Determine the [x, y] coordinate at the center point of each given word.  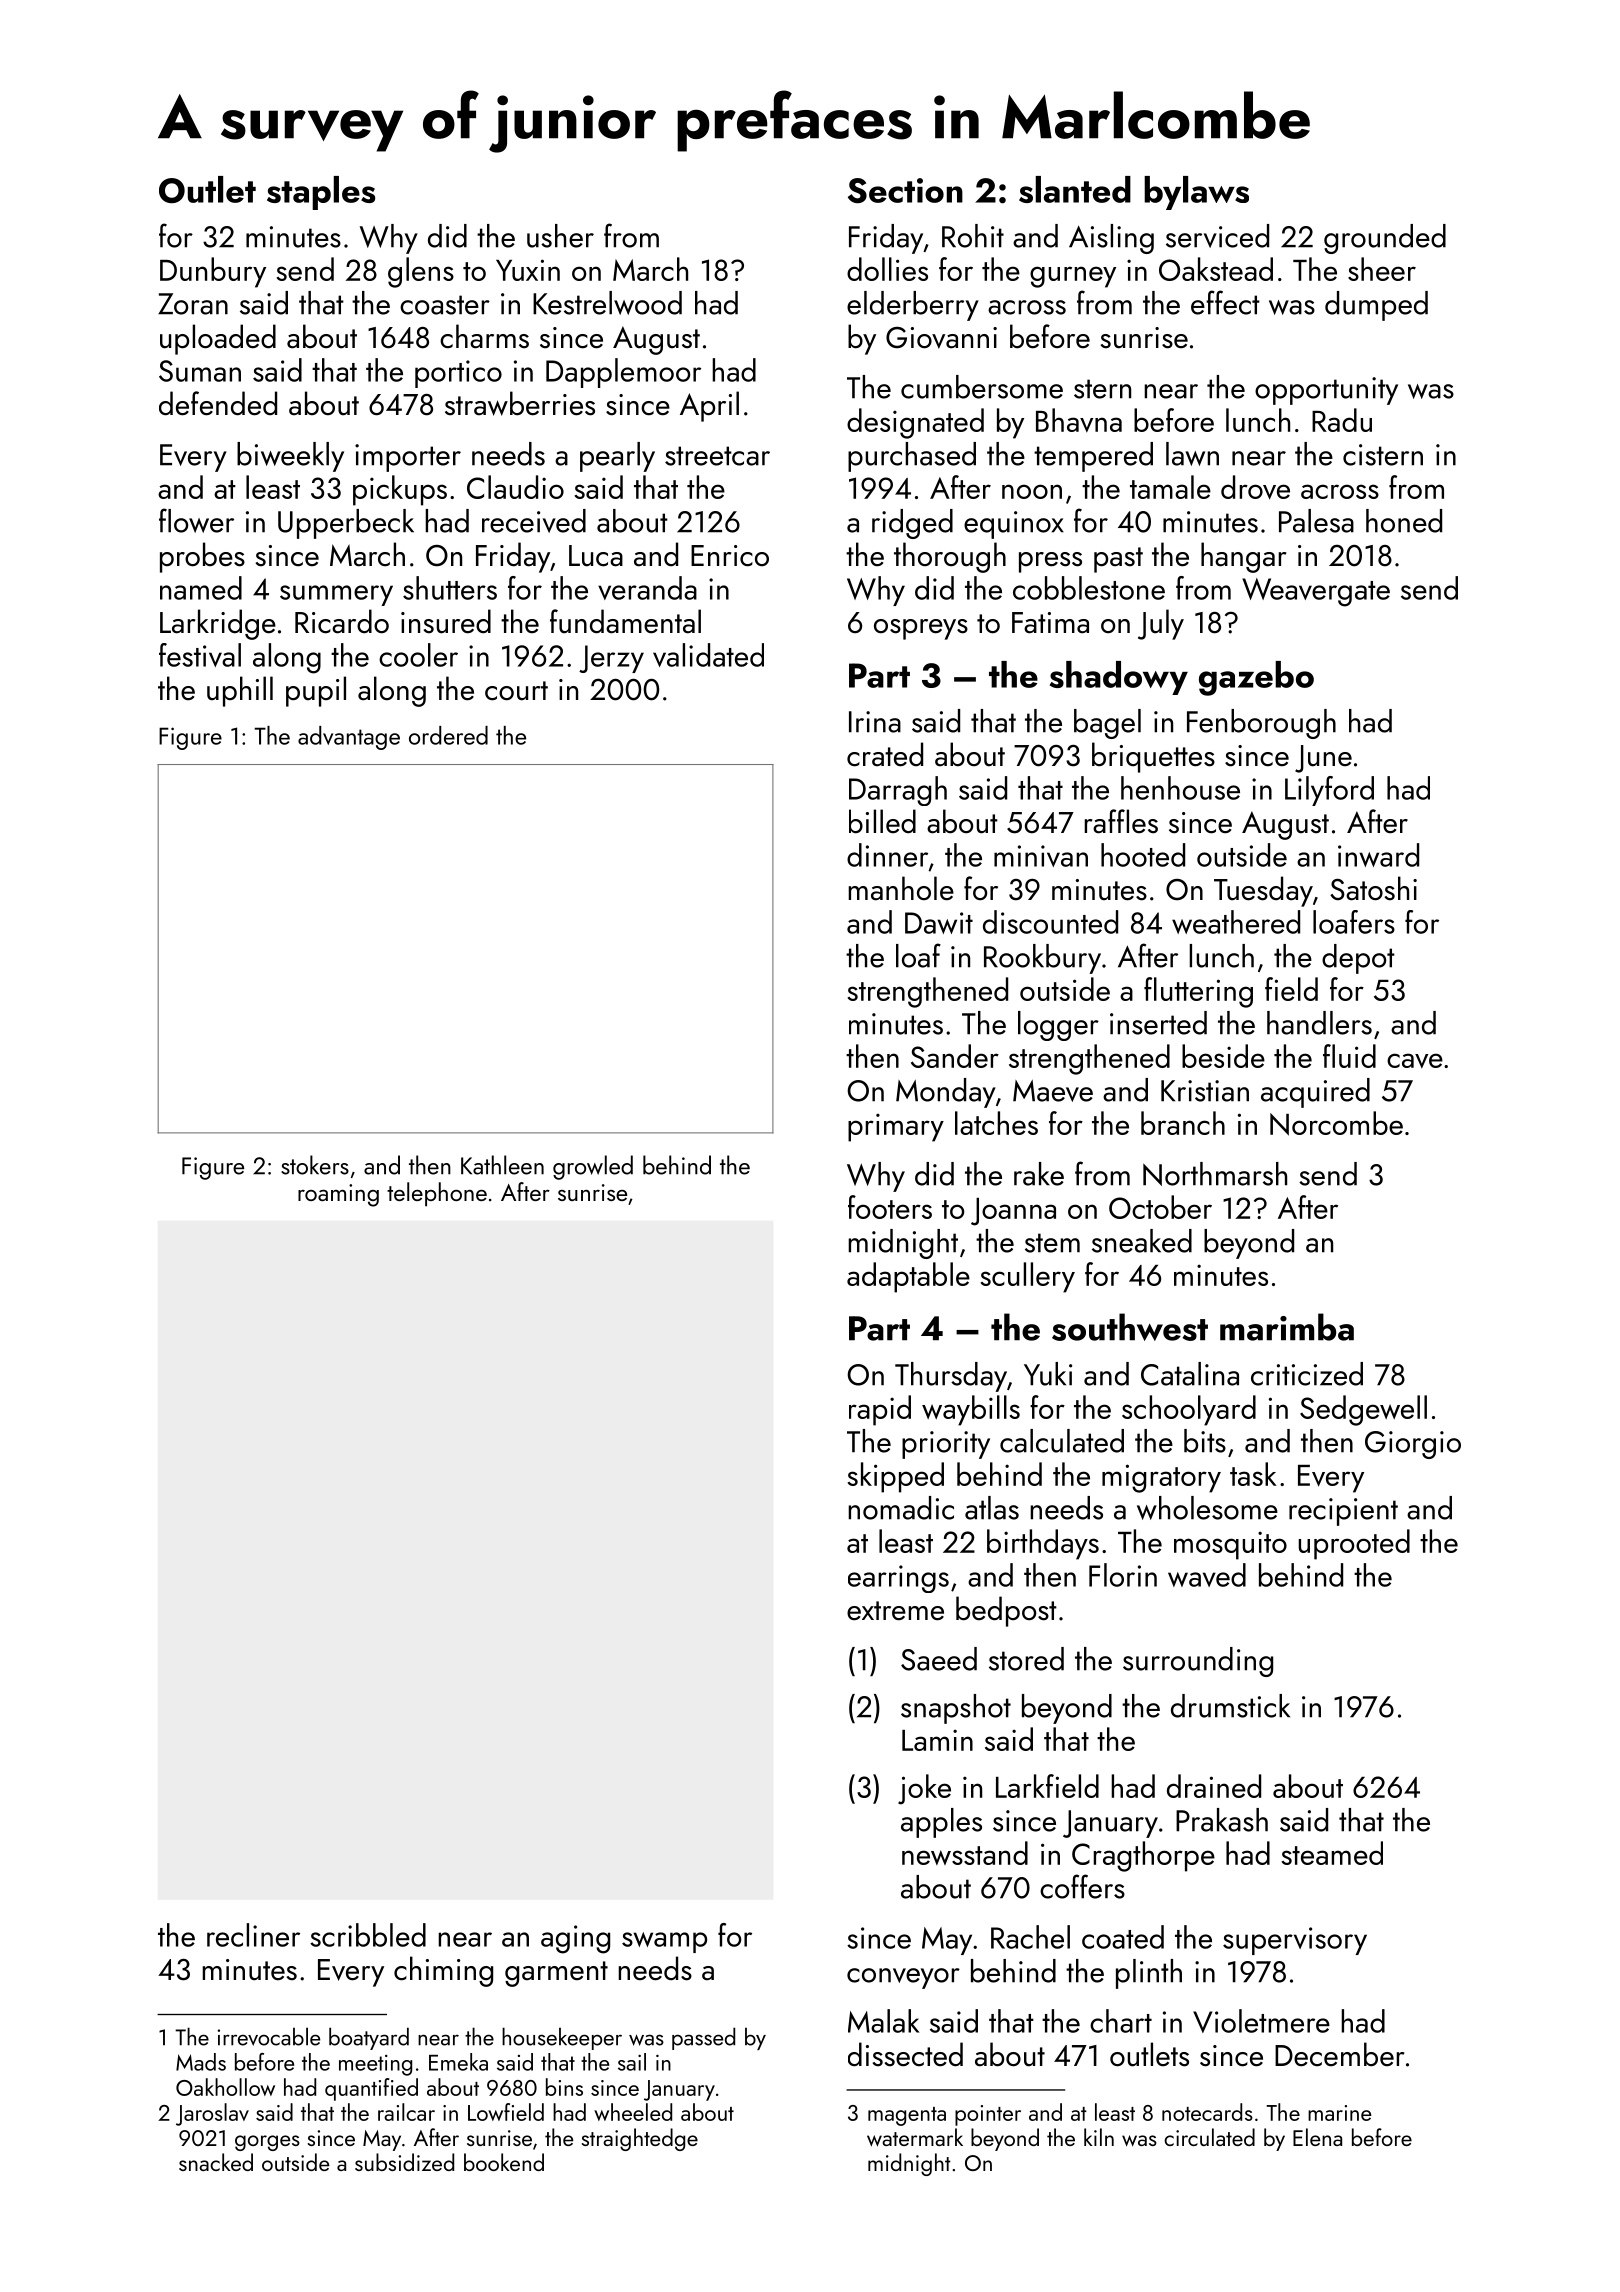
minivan [1041, 856]
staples [321, 193]
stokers [315, 1165]
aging [575, 1939]
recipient [1343, 1512]
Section [905, 190]
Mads [201, 2062]
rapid [880, 1410]
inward [1378, 855]
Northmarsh [1215, 1174]
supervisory [1295, 1941]
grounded [1385, 239]
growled [593, 1167]
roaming [338, 1195]
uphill [240, 691]
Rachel [1030, 1937]
